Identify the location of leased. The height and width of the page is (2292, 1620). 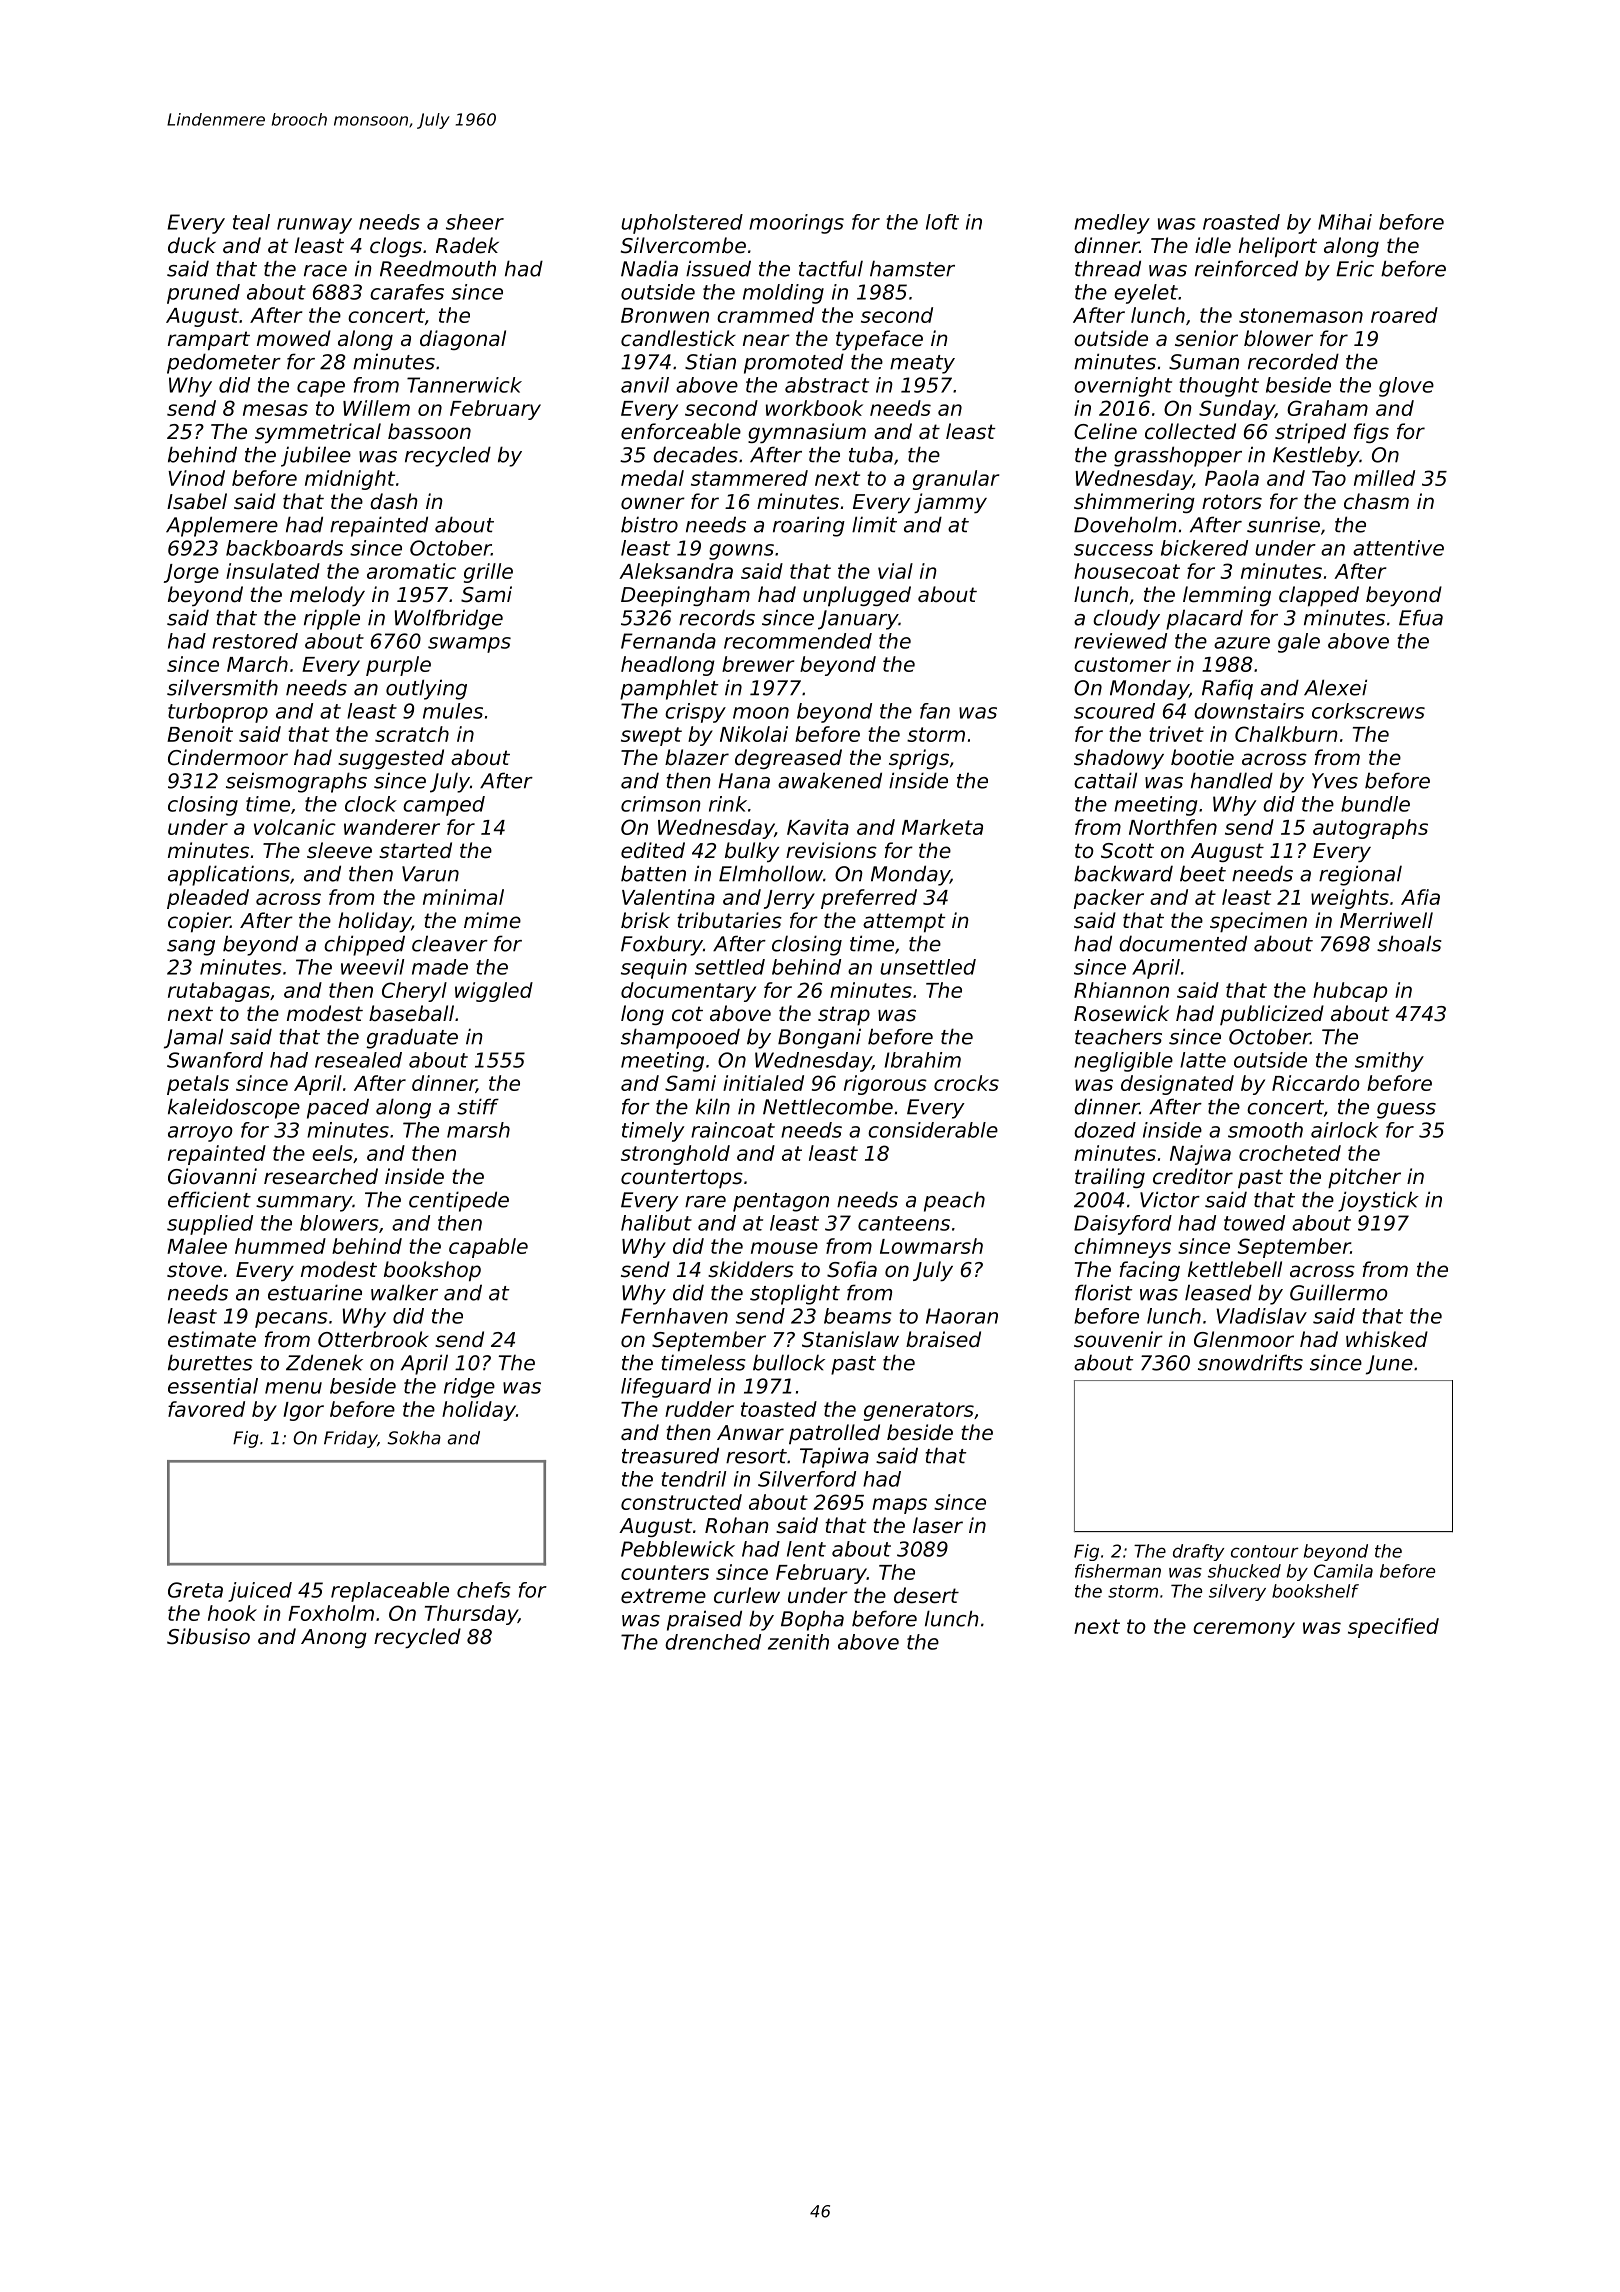
(1218, 1292).
